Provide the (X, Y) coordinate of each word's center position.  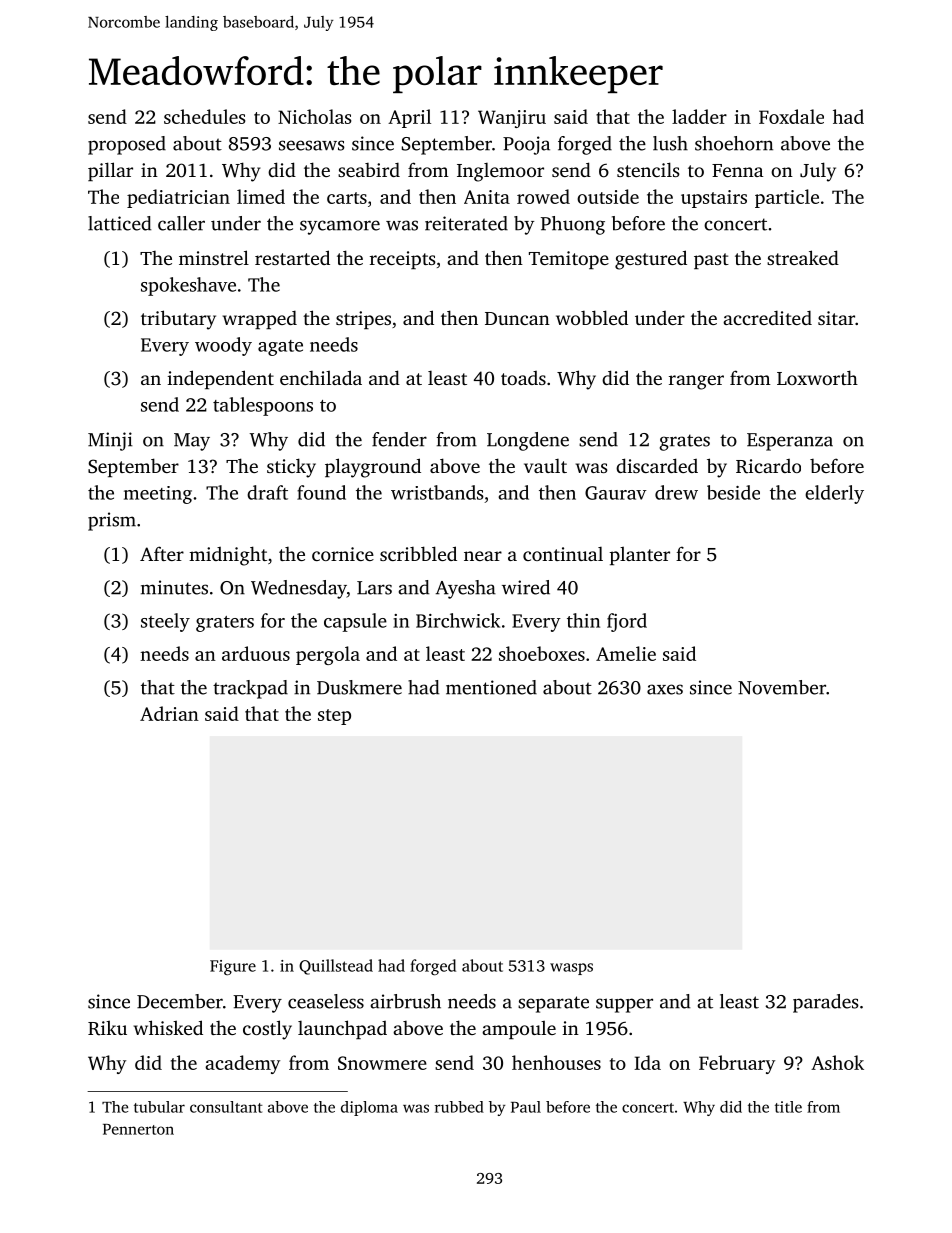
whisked (168, 1027)
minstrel (214, 257)
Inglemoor (500, 172)
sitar (836, 318)
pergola (328, 655)
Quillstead (336, 967)
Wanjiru (512, 119)
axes (665, 689)
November (782, 687)
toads (523, 378)
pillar (110, 171)
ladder (699, 116)
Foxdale (791, 116)
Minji (110, 441)
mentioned (491, 687)
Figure (233, 967)
